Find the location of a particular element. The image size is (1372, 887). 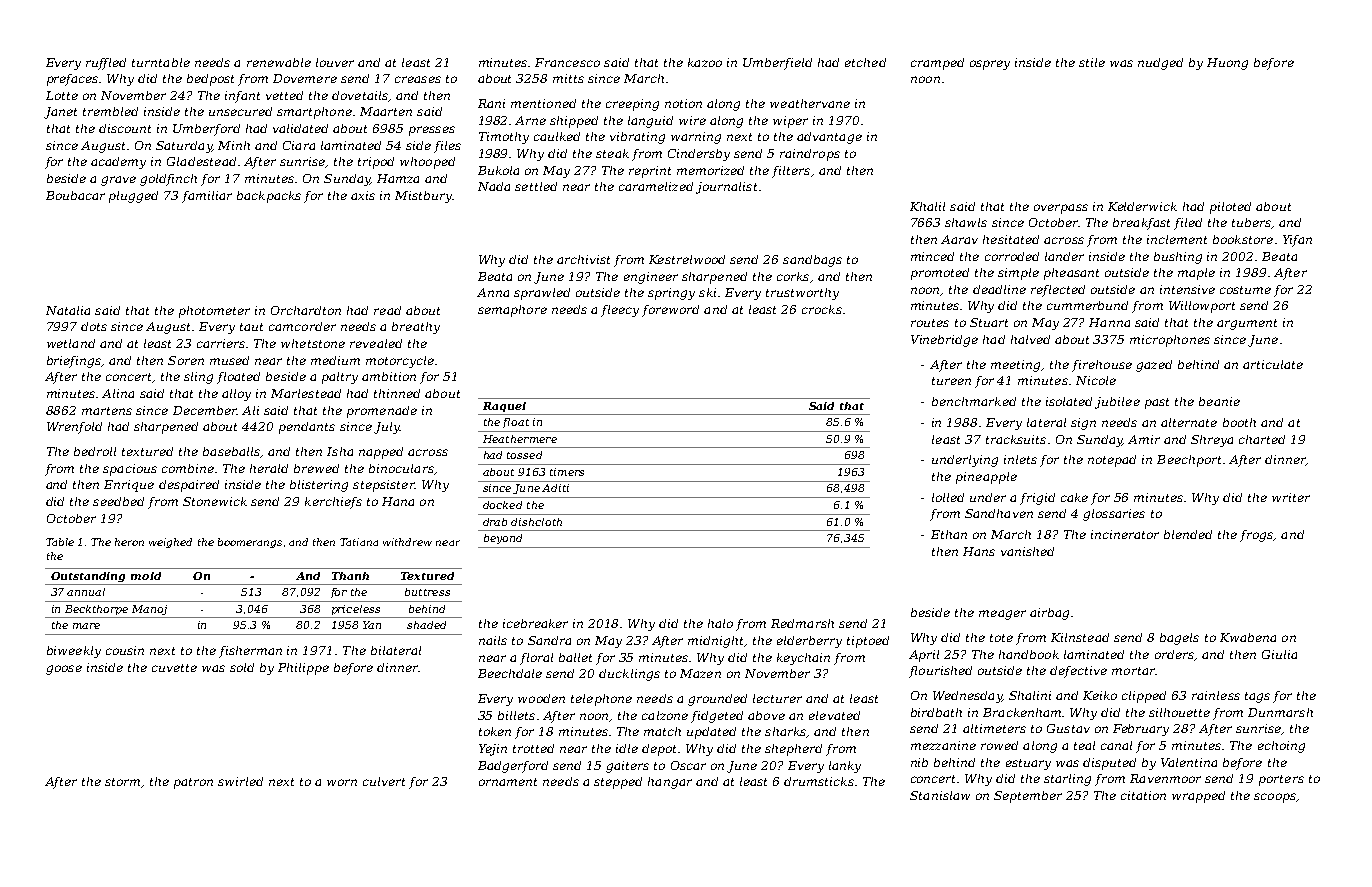

tracksuits is located at coordinates (1016, 439).
